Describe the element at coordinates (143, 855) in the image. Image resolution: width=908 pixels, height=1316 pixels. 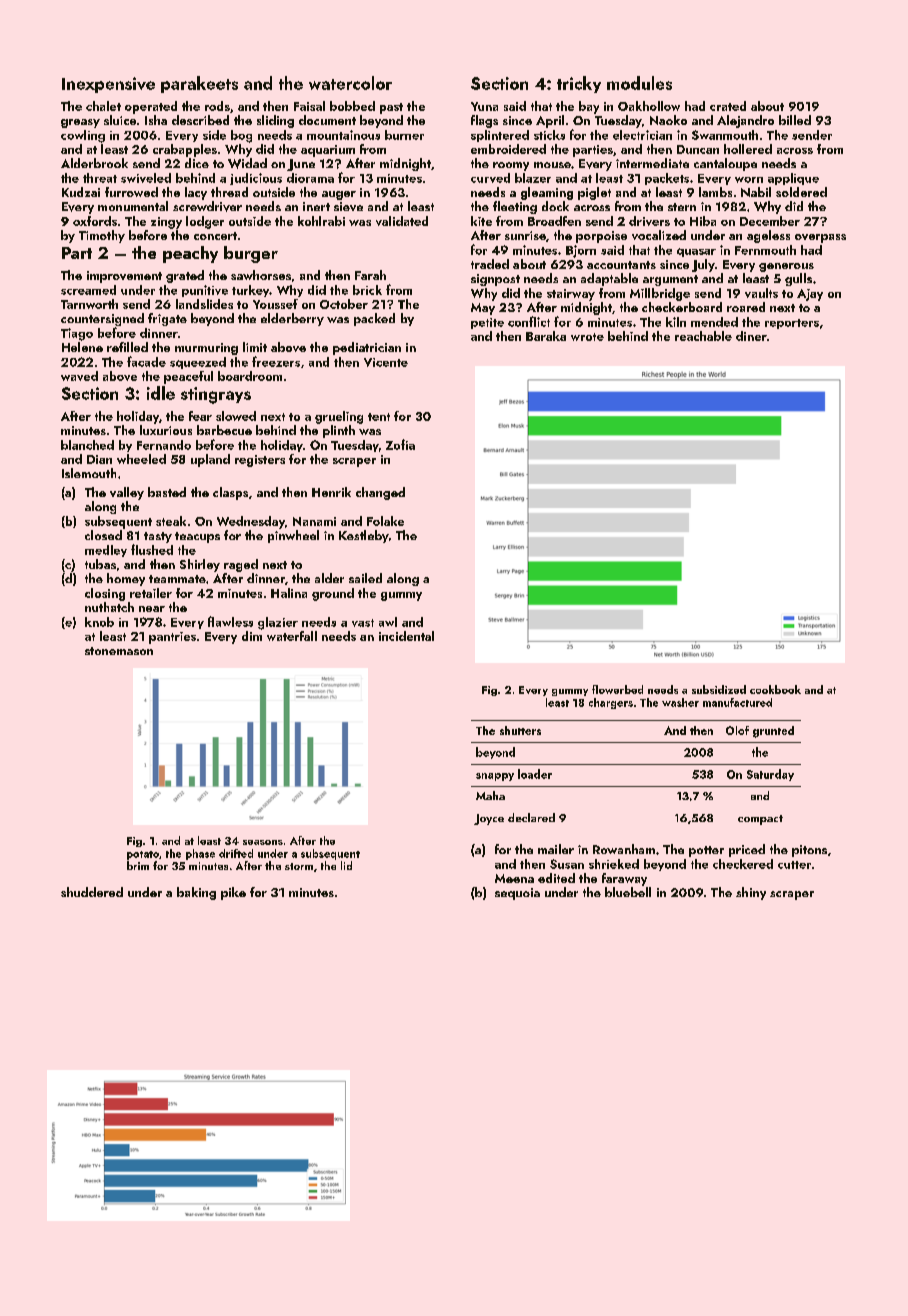
I see `potato` at that location.
